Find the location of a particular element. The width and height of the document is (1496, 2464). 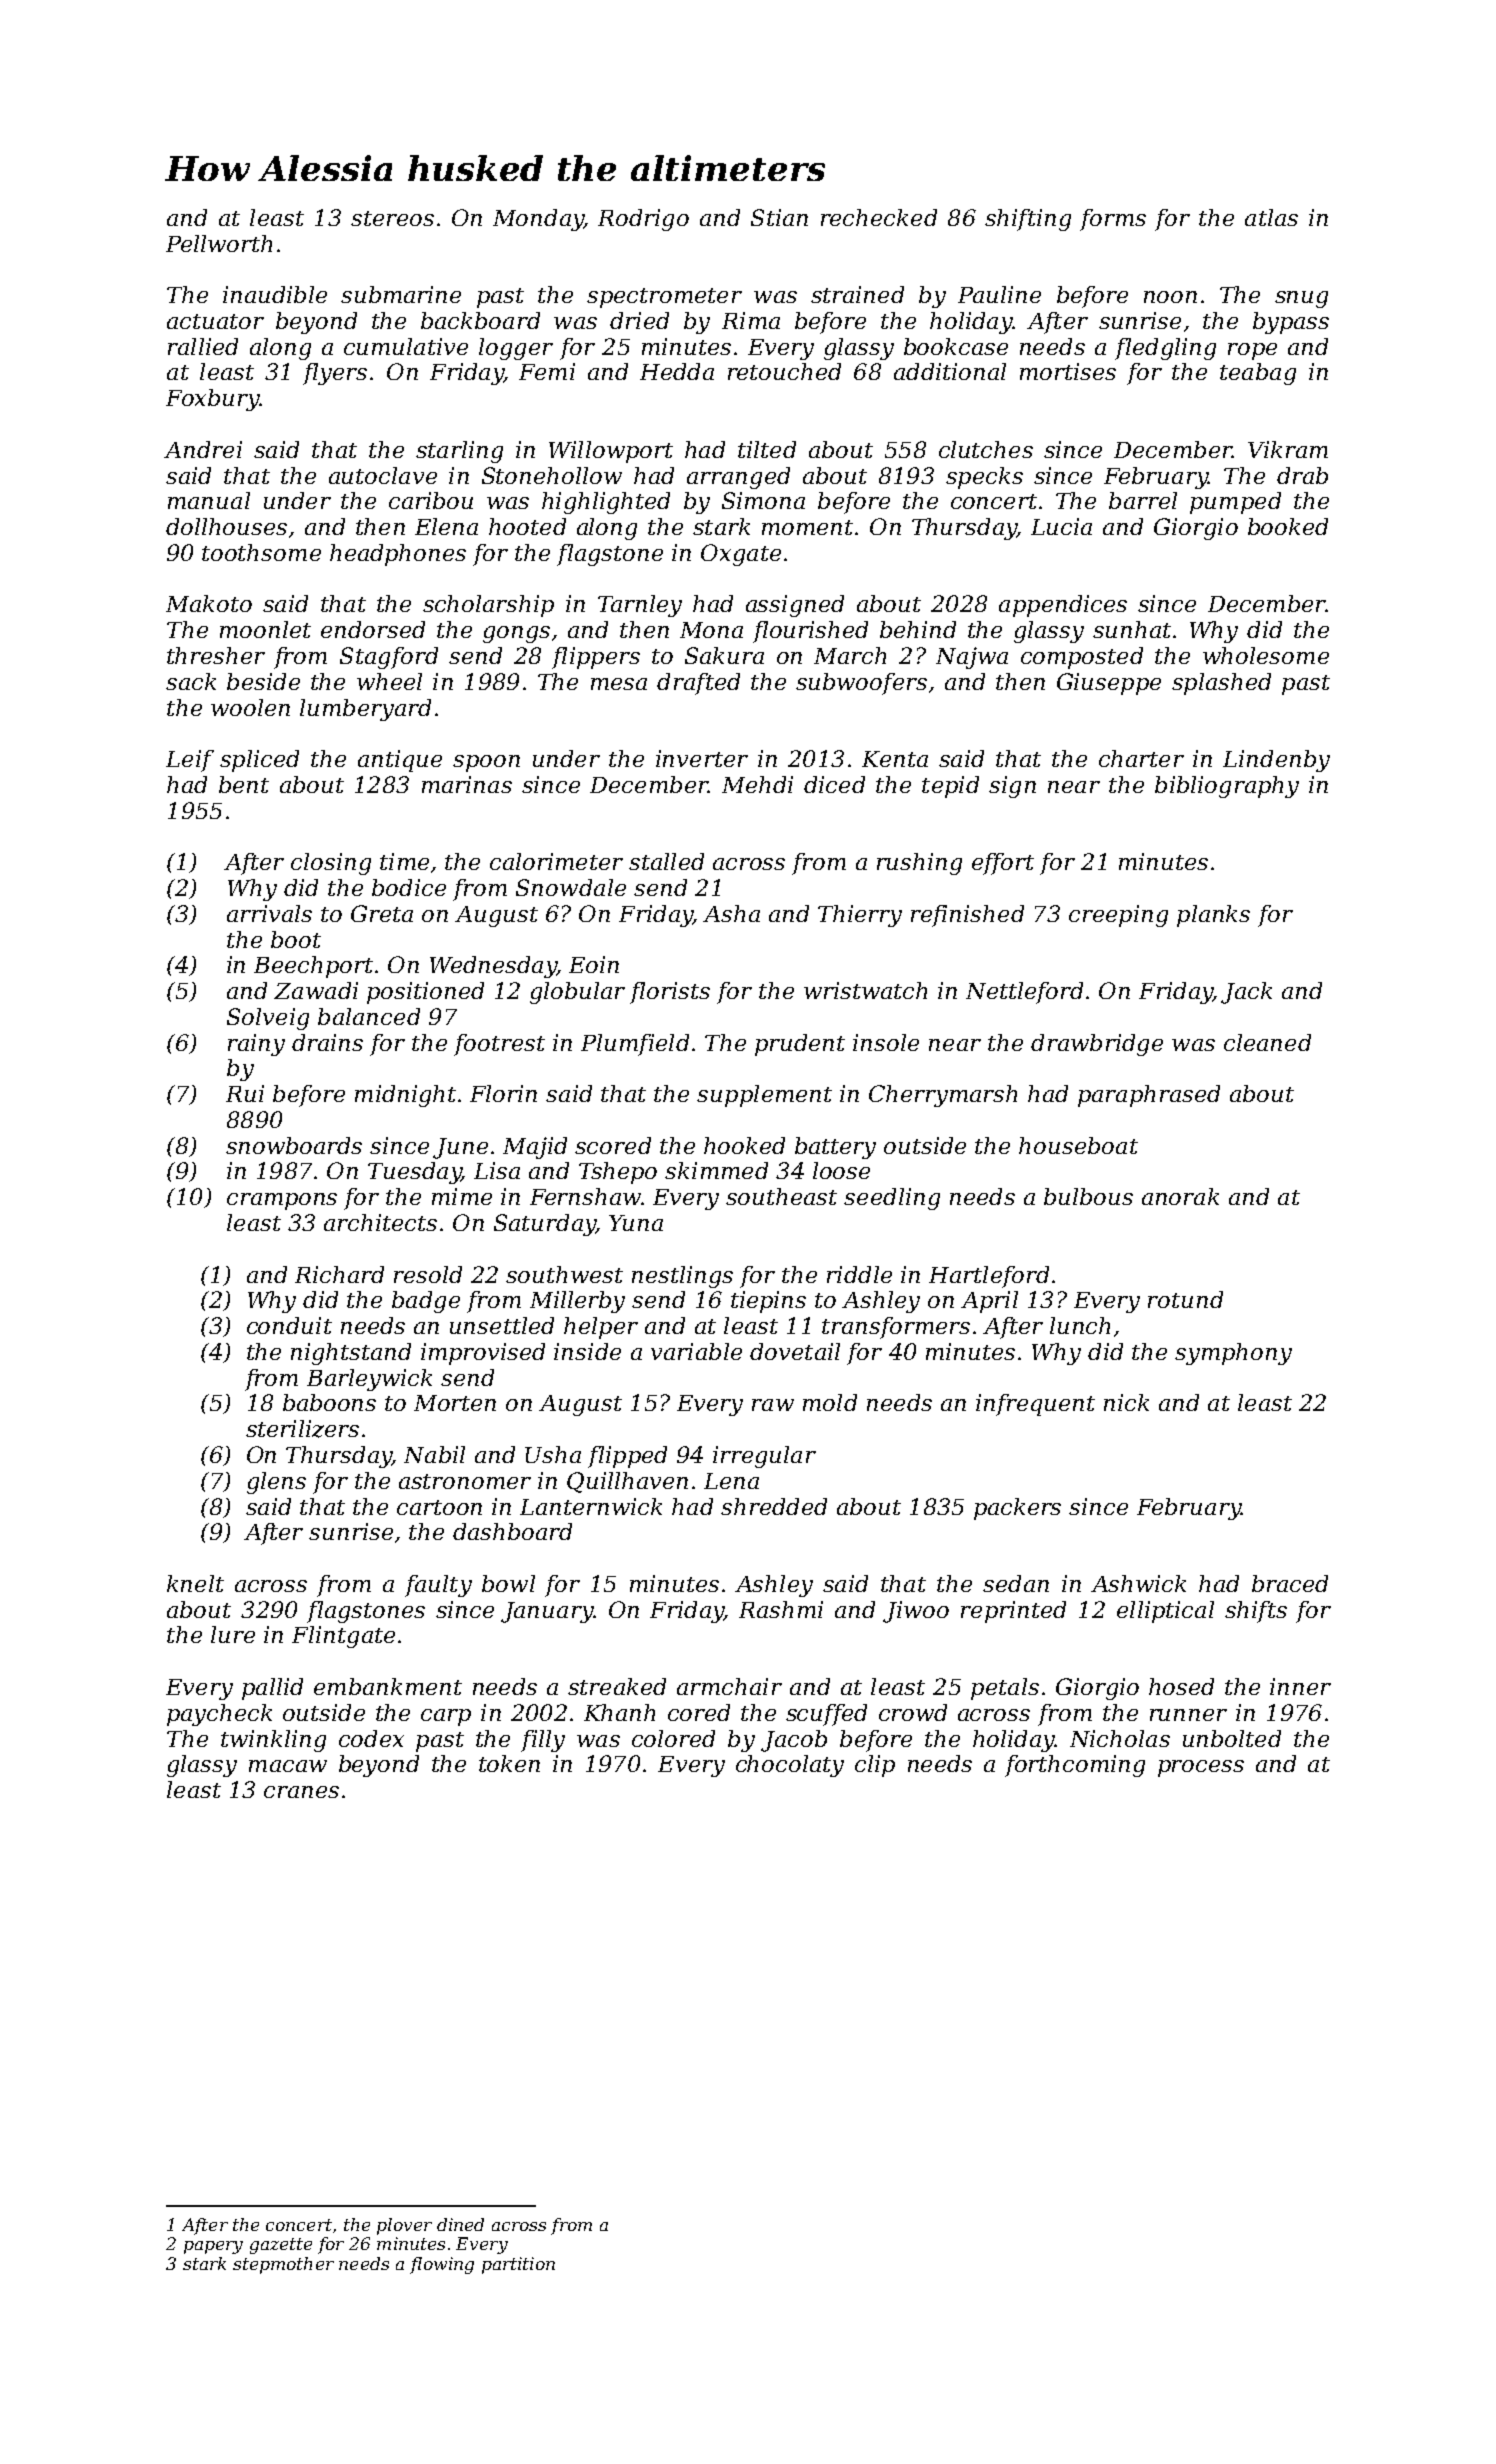

Yuna is located at coordinates (636, 1223).
